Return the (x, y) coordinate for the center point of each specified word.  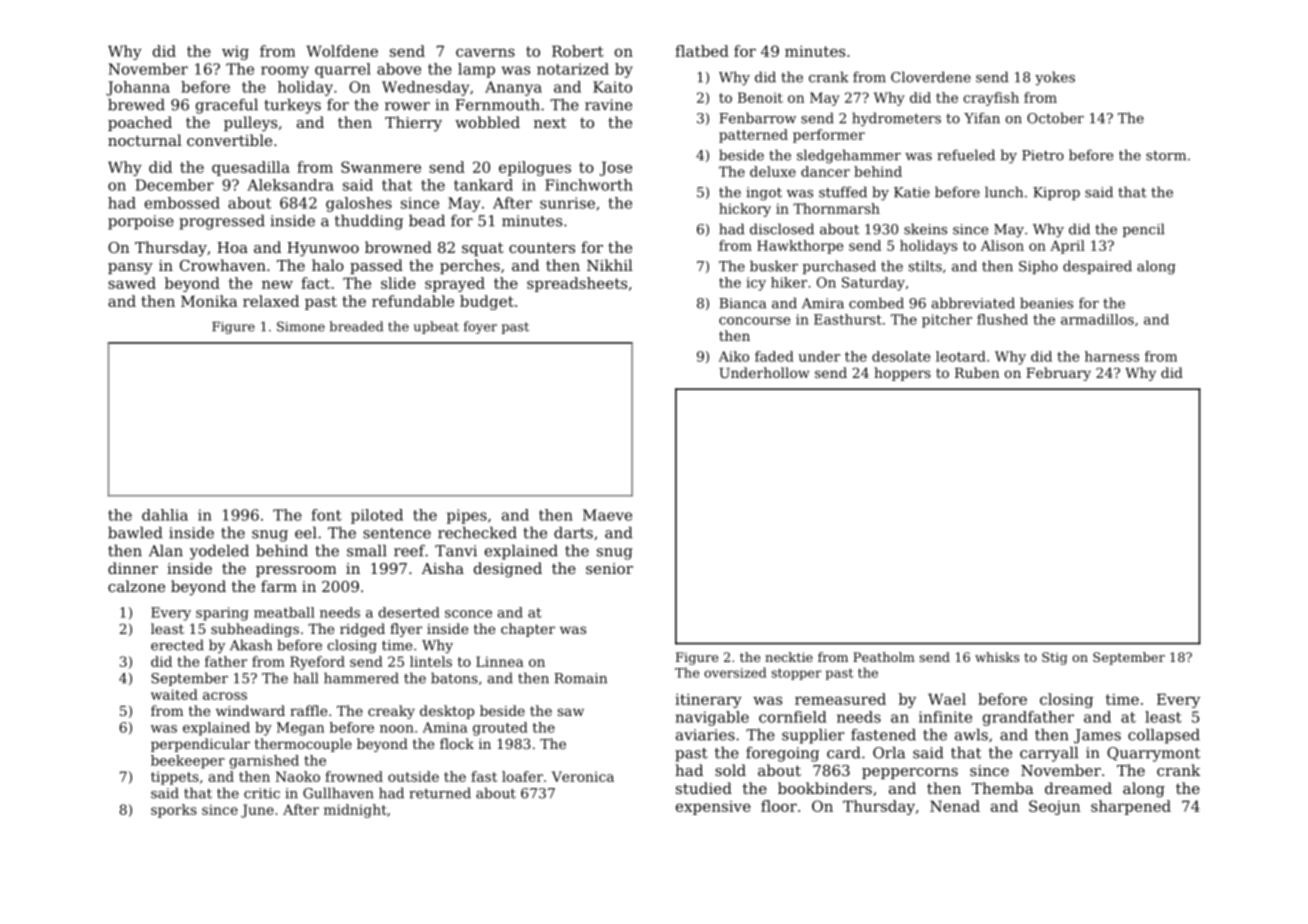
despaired (1097, 267)
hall (306, 678)
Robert (578, 51)
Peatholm (884, 657)
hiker (789, 282)
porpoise (141, 222)
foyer (480, 327)
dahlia (165, 515)
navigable (712, 718)
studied (704, 788)
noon (397, 729)
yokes (1055, 78)
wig (235, 53)
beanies (1046, 303)
